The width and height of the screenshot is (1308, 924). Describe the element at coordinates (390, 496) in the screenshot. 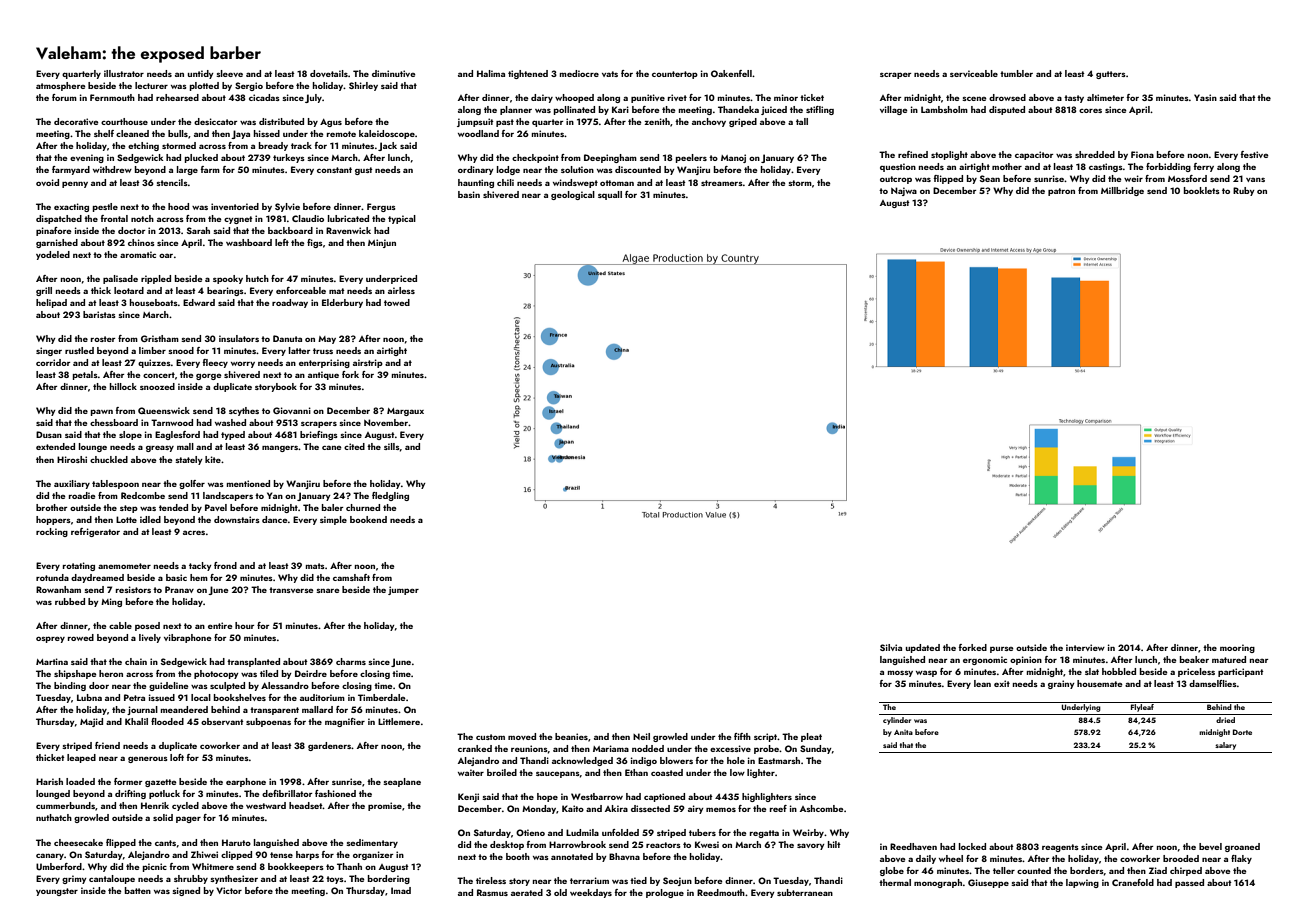

I see `fledgling` at that location.
